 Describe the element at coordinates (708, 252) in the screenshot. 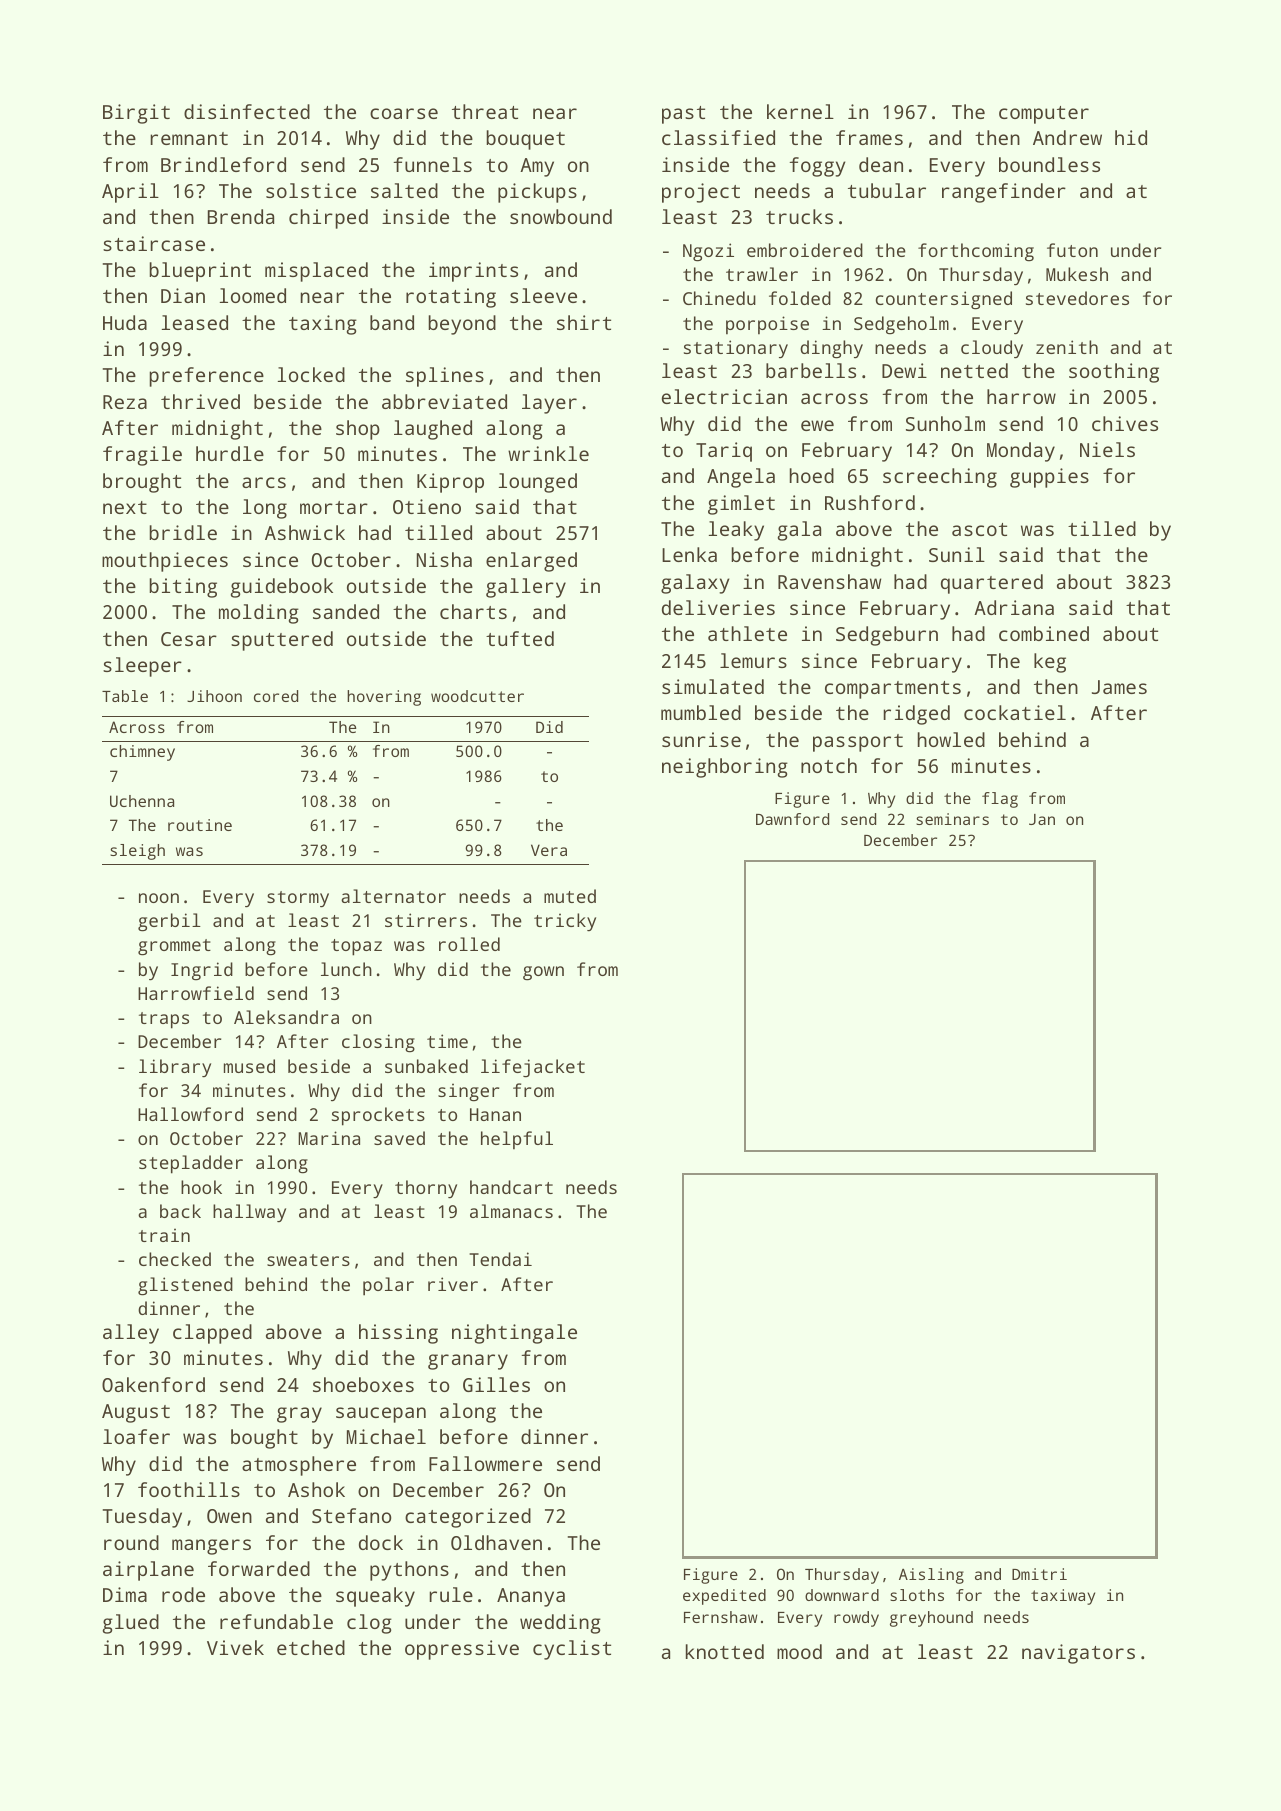

I see `Ngozi` at that location.
